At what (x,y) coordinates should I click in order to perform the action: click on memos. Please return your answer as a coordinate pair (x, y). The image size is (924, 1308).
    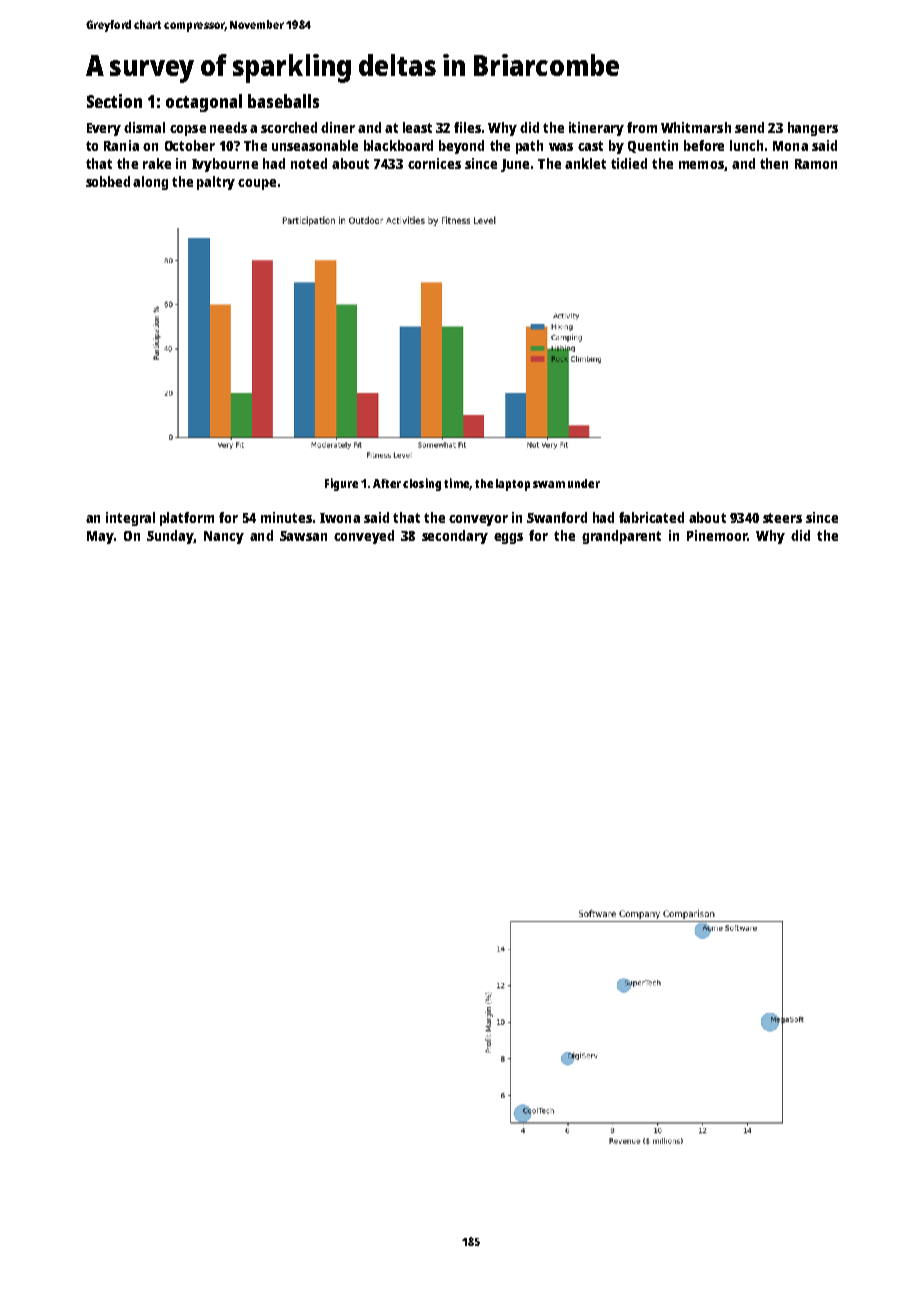
    Looking at the image, I should click on (701, 165).
